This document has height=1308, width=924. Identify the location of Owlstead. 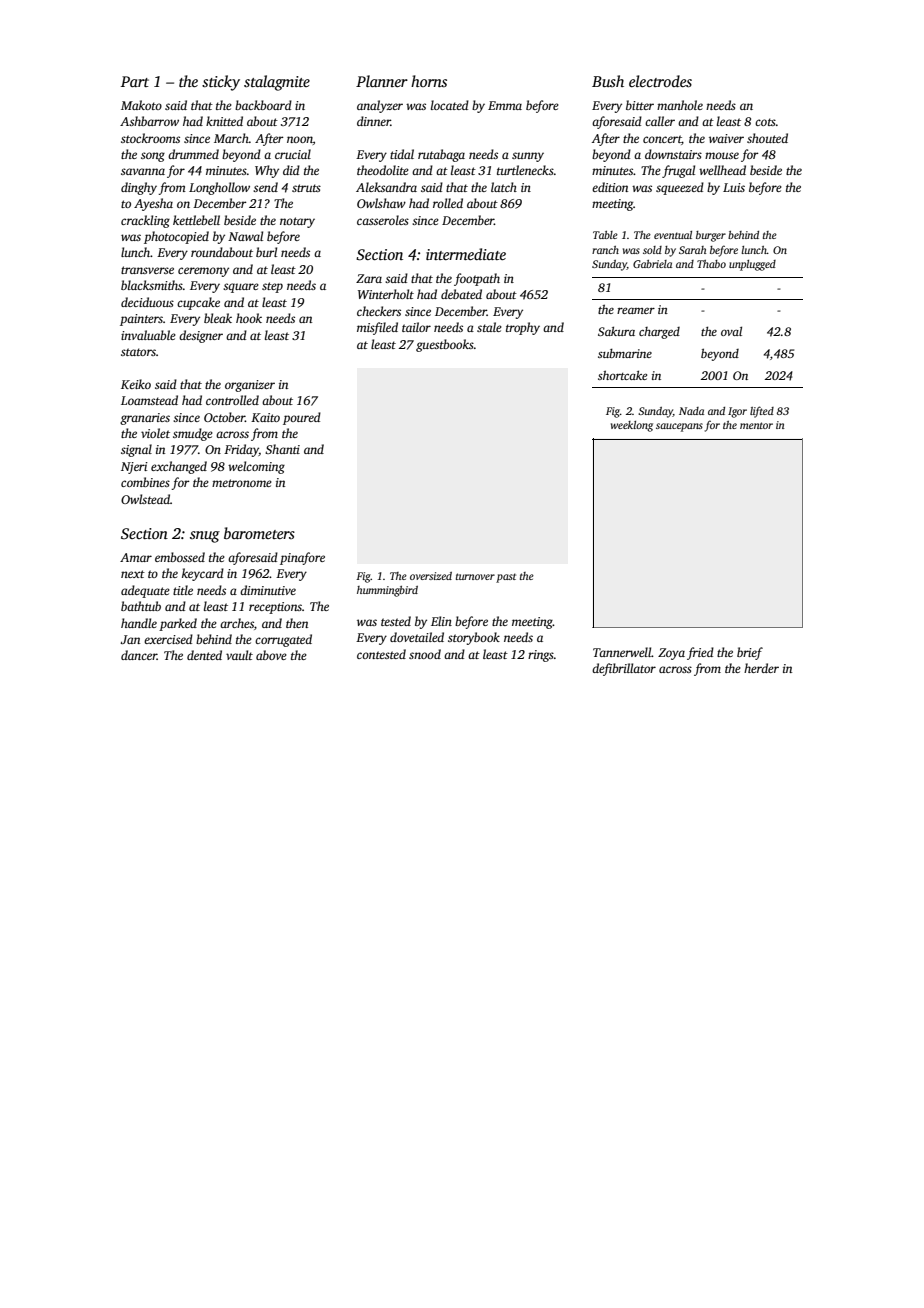
(145, 499).
